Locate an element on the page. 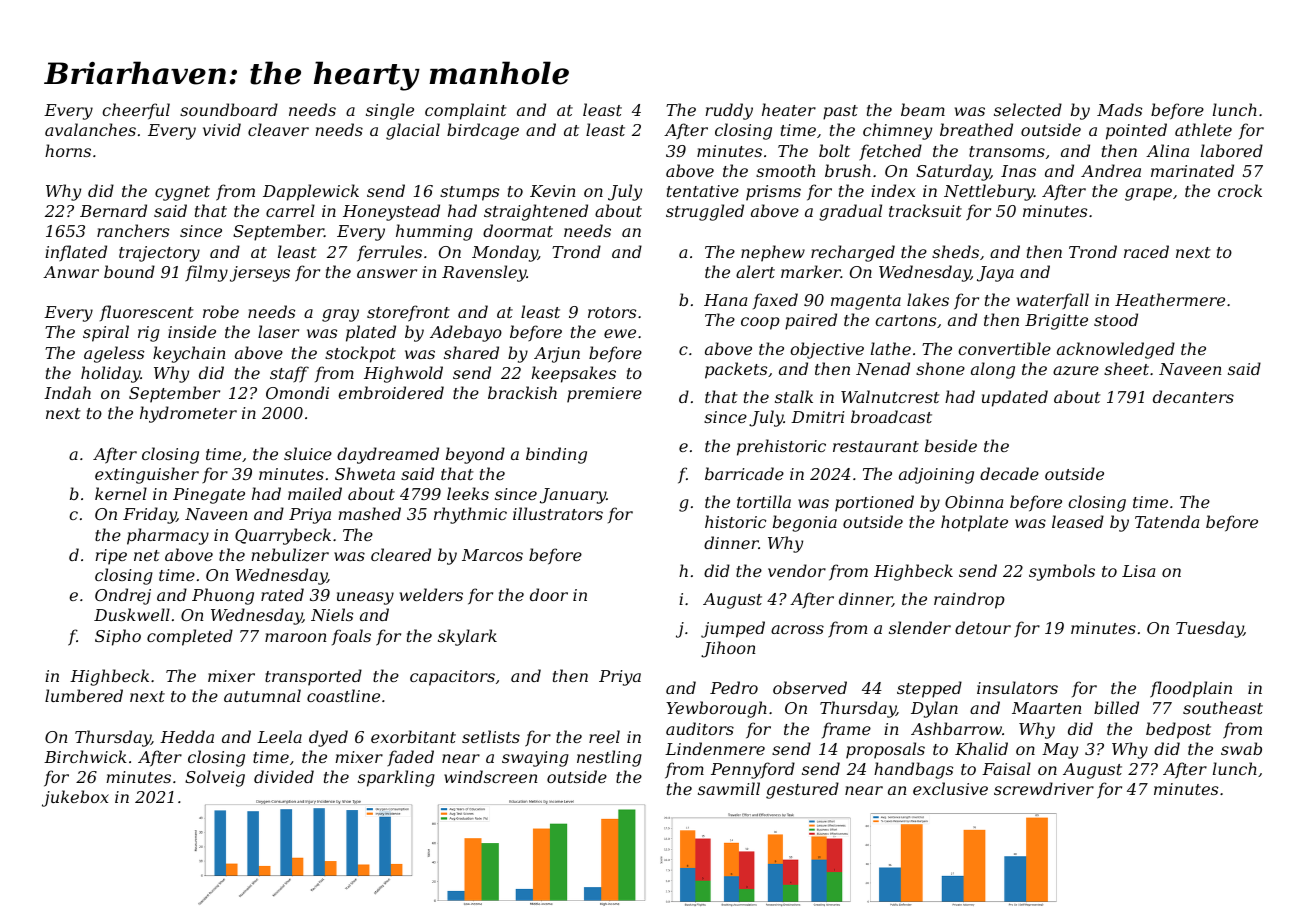  Nenad is located at coordinates (883, 368).
